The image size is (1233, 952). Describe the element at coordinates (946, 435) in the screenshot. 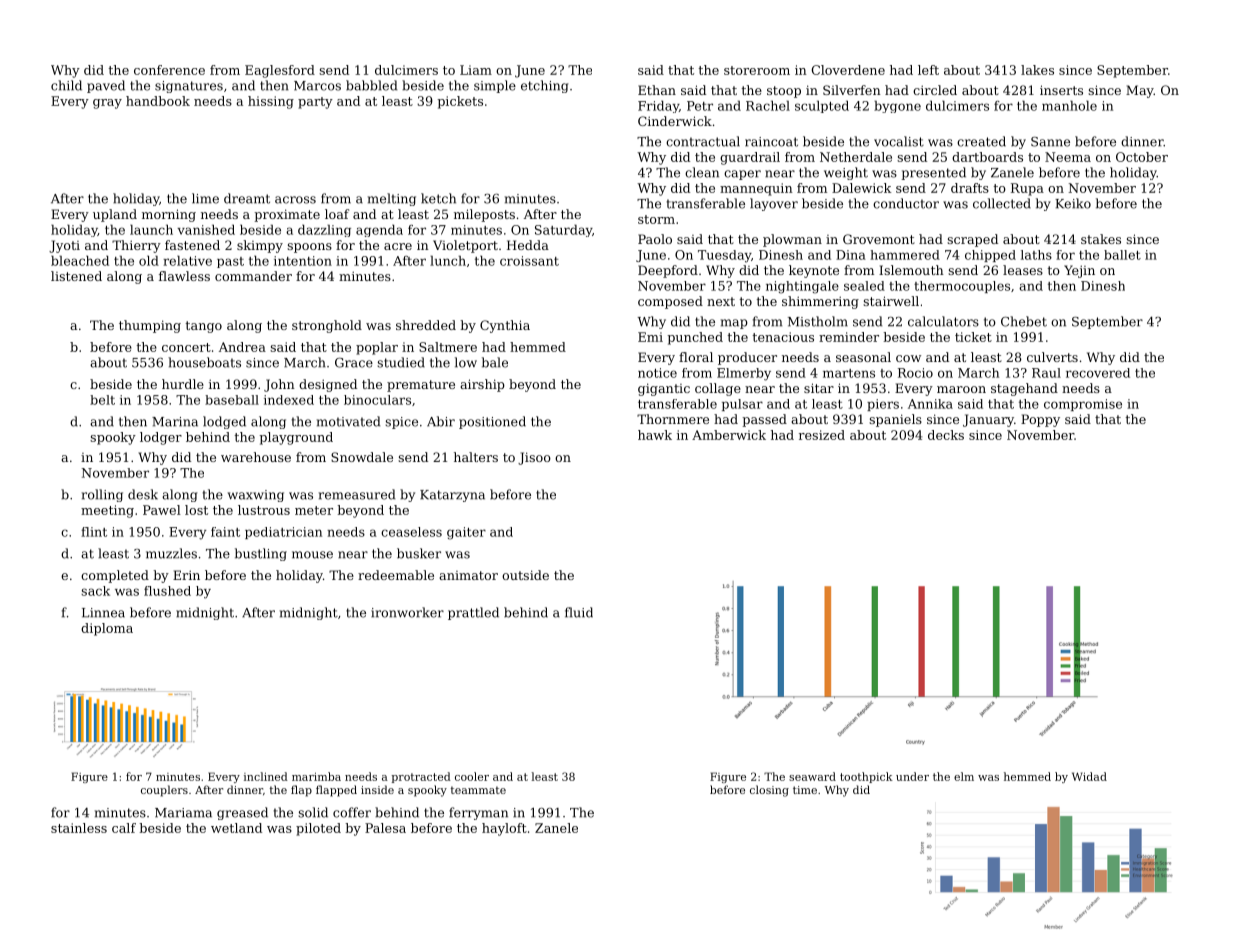

I see `decks` at that location.
